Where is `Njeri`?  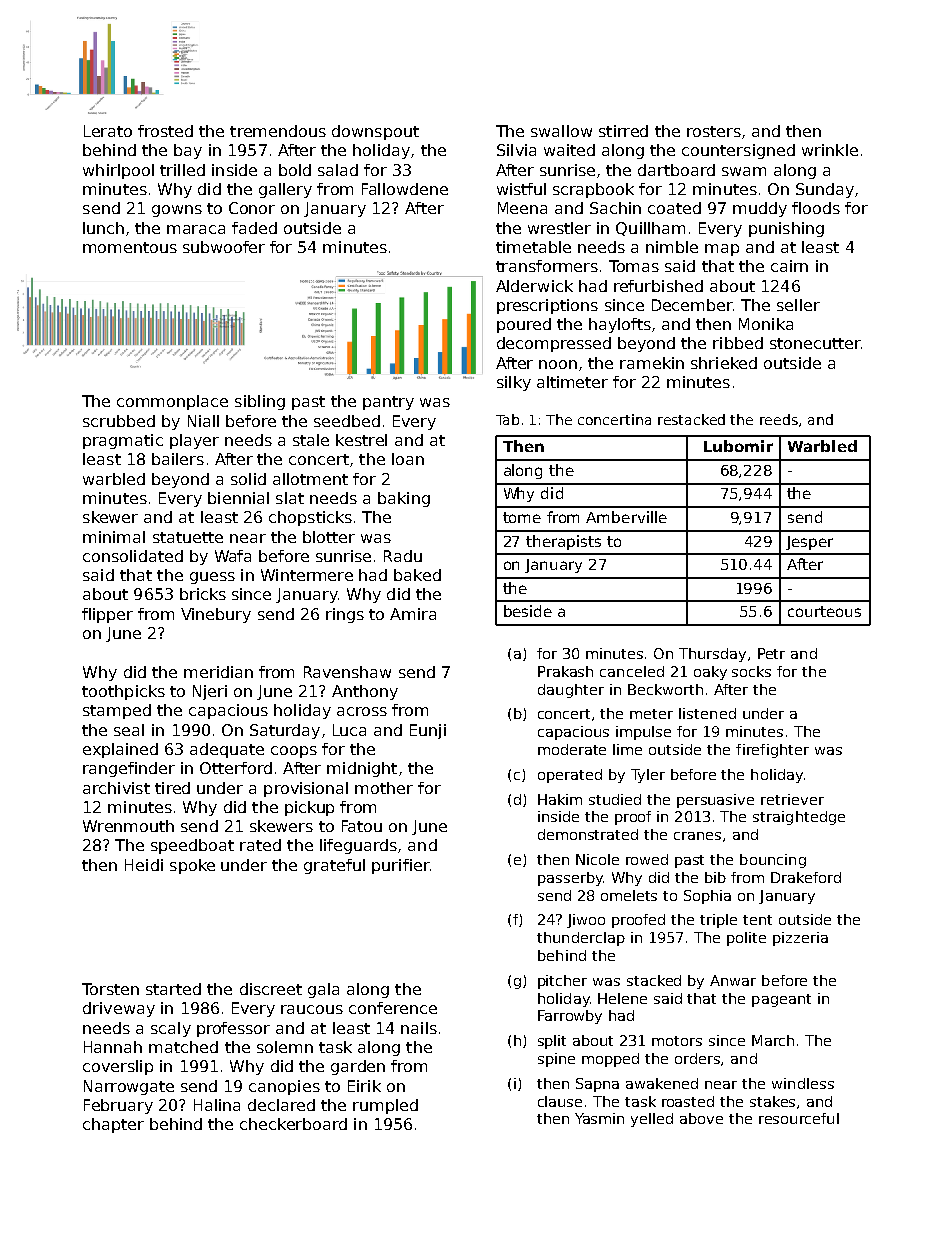
Njeri is located at coordinates (210, 692).
